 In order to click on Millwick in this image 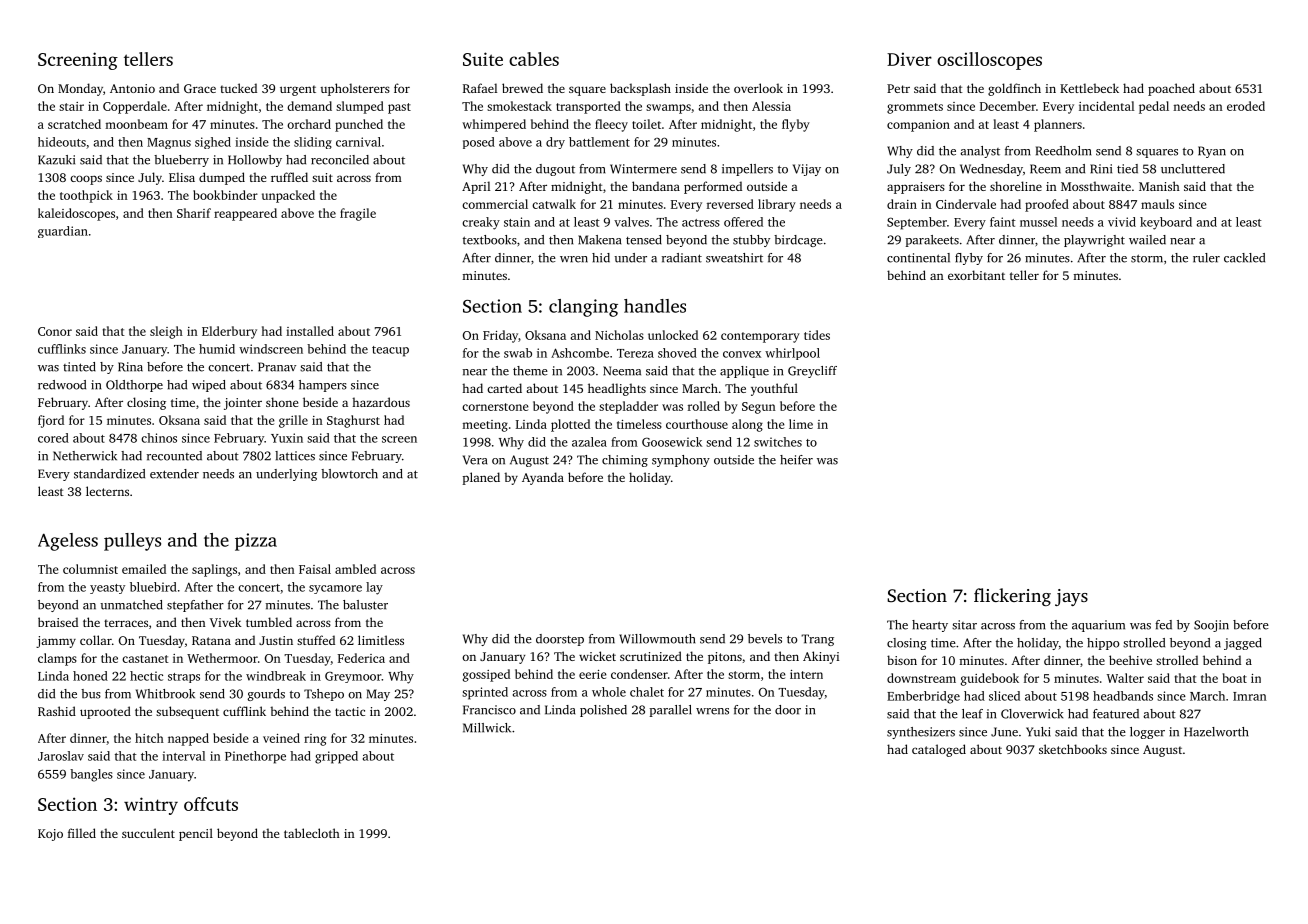, I will do `click(487, 728)`.
